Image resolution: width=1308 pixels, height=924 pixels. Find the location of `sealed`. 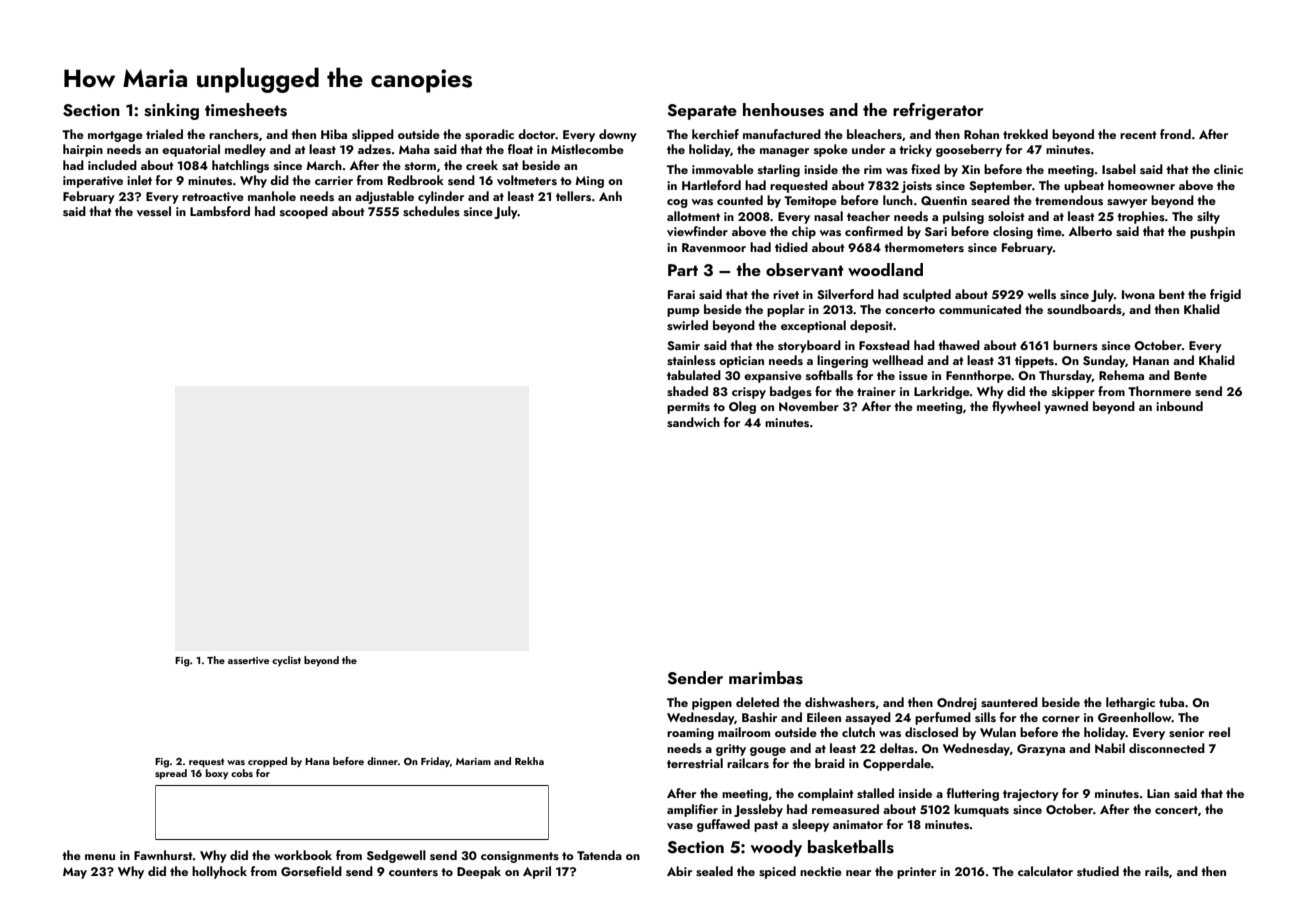

sealed is located at coordinates (714, 871).
